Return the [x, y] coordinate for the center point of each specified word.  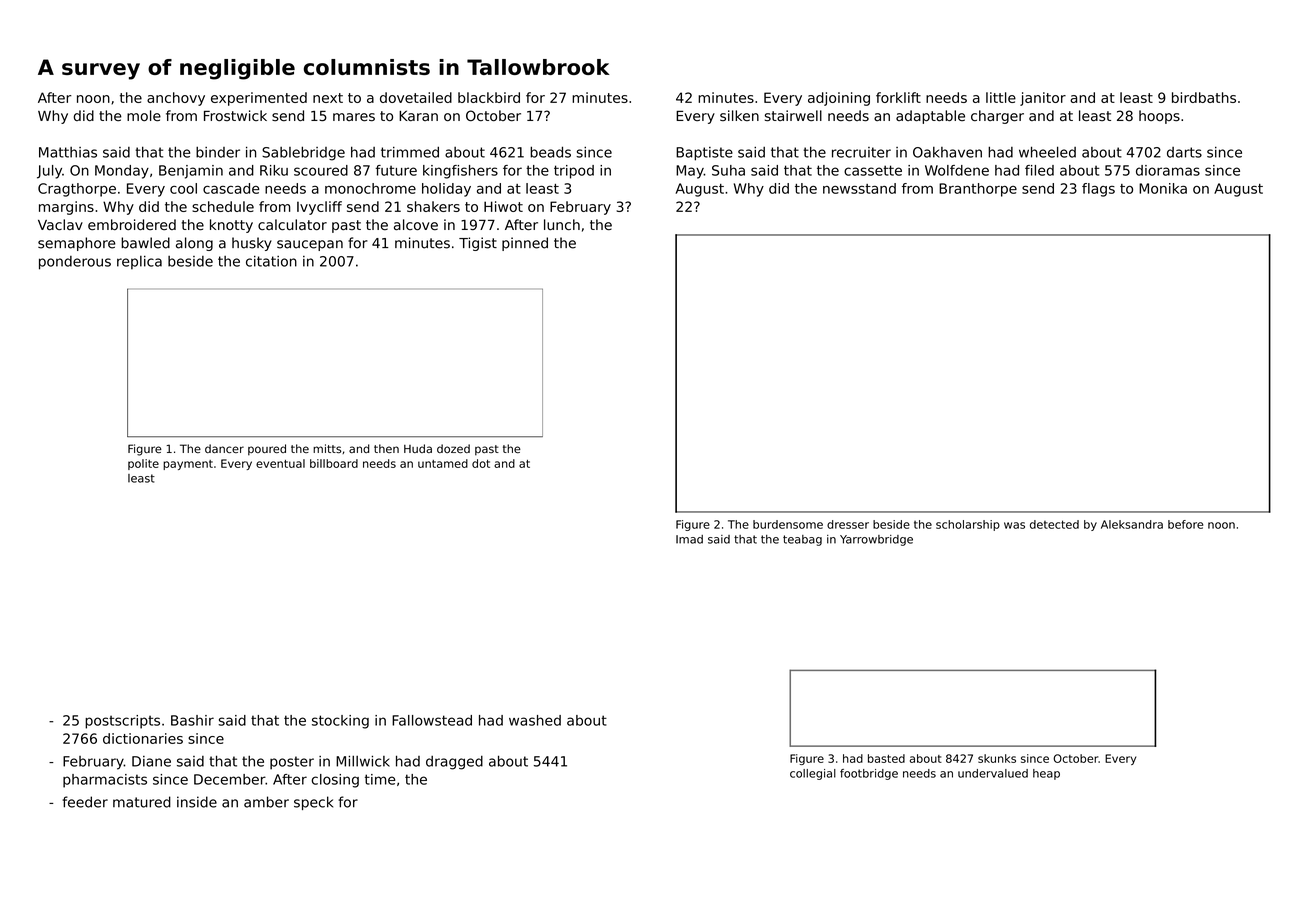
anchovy [176, 99]
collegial [813, 774]
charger [997, 117]
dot [481, 463]
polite [143, 464]
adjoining [839, 99]
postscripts [122, 722]
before [1185, 524]
